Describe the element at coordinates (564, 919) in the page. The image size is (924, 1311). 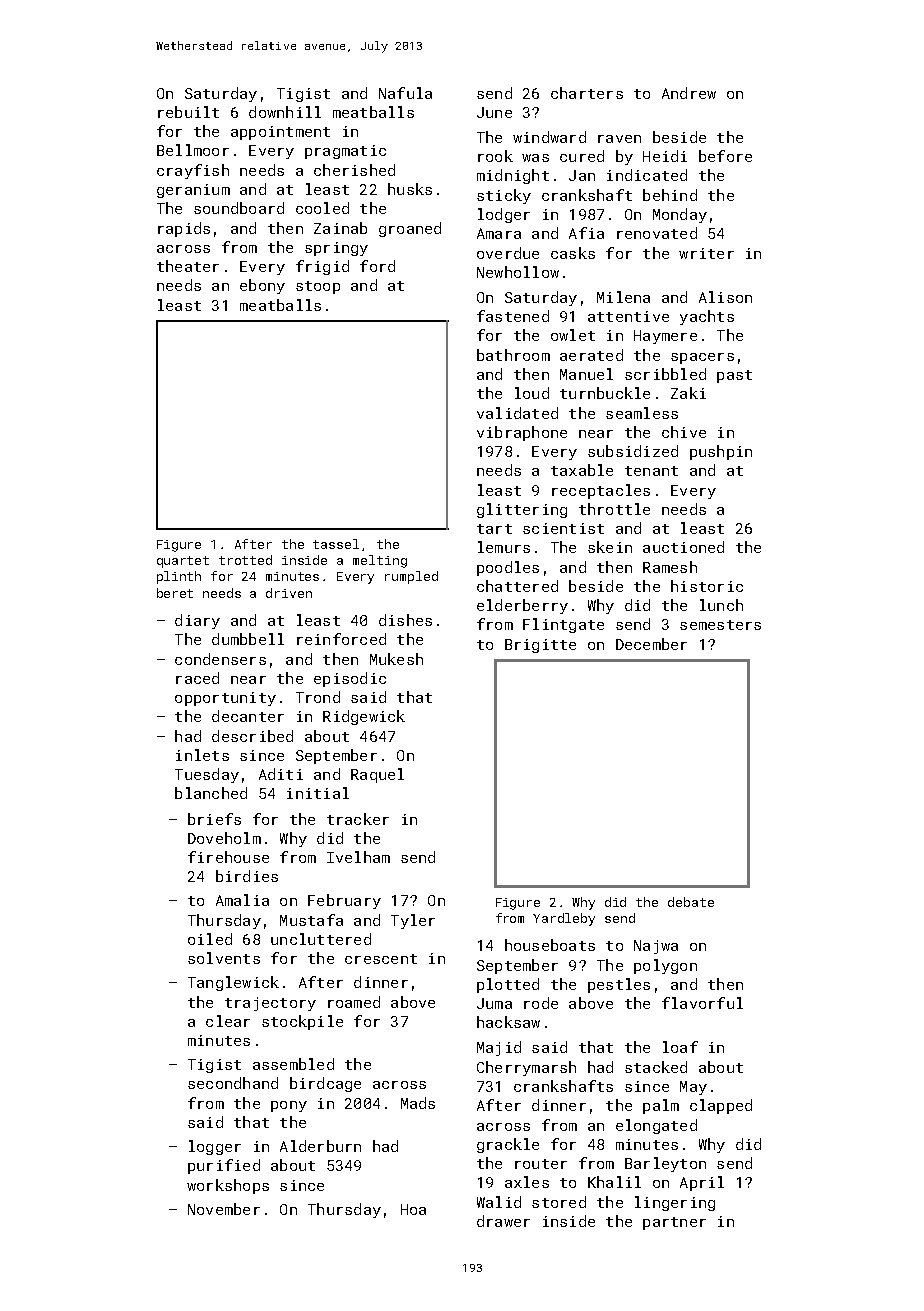
I see `Yardleby` at that location.
